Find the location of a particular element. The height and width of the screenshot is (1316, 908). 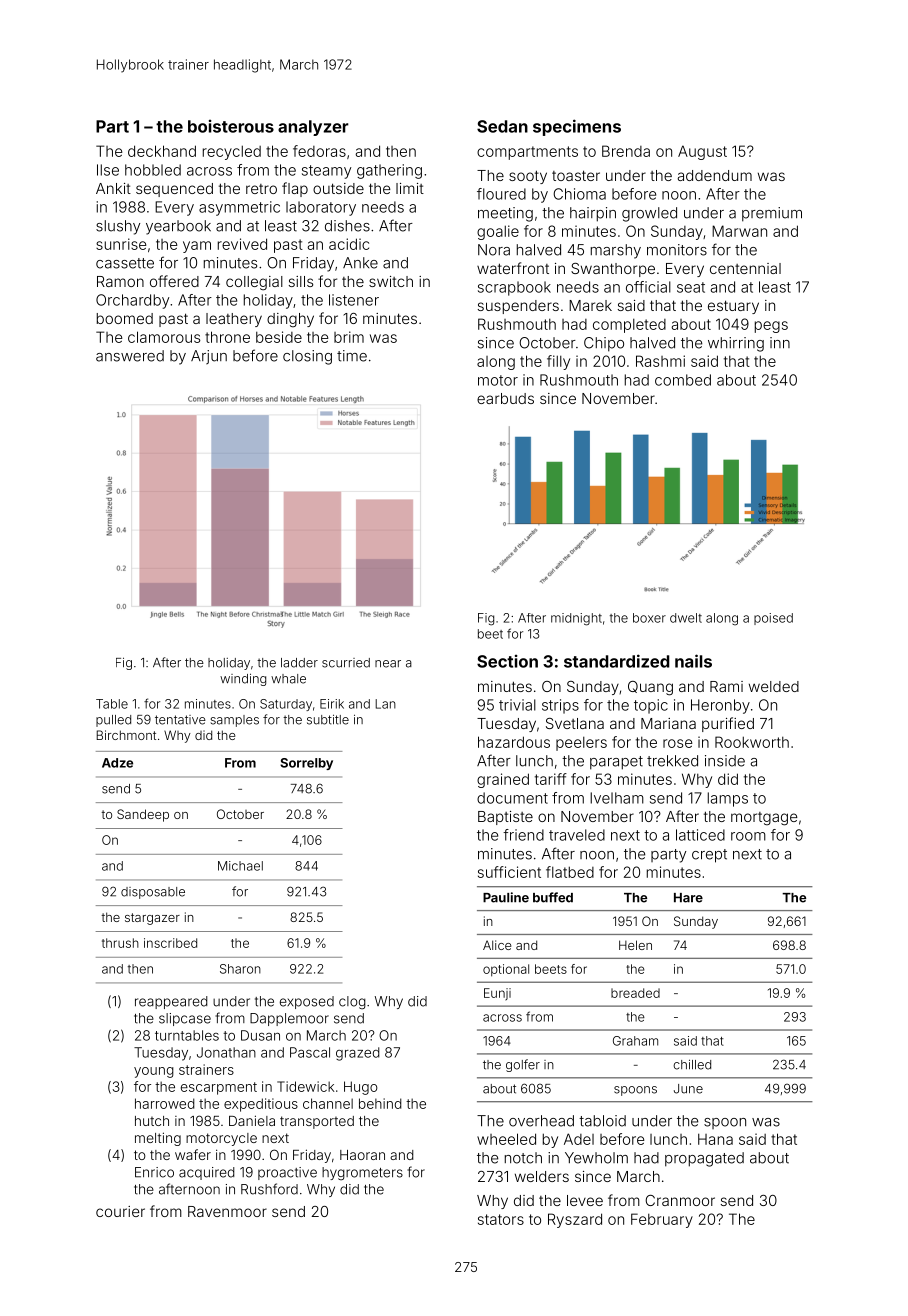

Arjun is located at coordinates (209, 357).
